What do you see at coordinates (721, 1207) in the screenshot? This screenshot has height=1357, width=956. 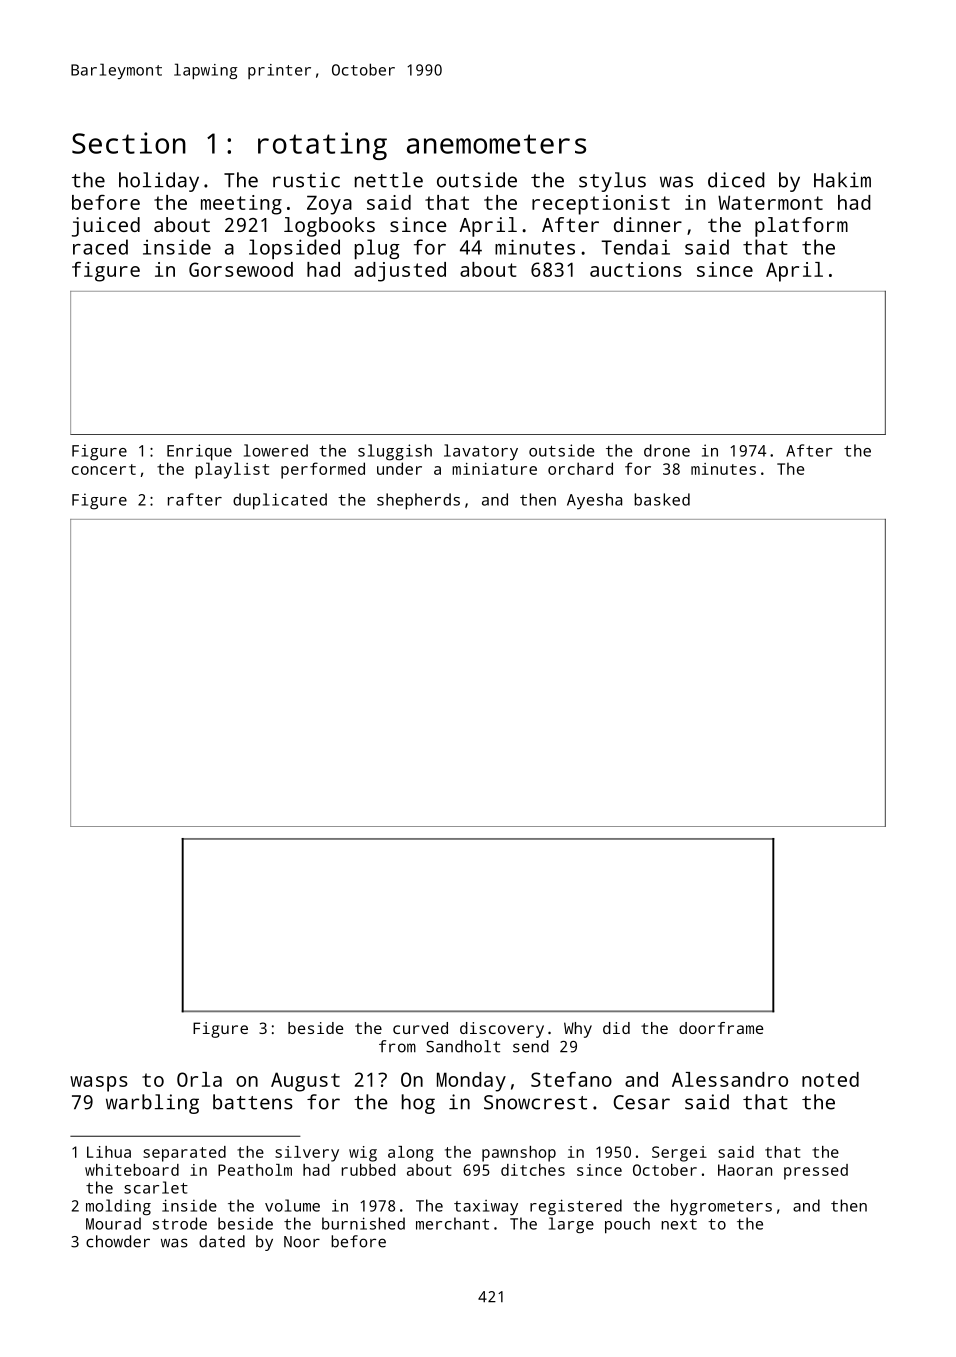 I see `hygrometers` at bounding box center [721, 1207].
